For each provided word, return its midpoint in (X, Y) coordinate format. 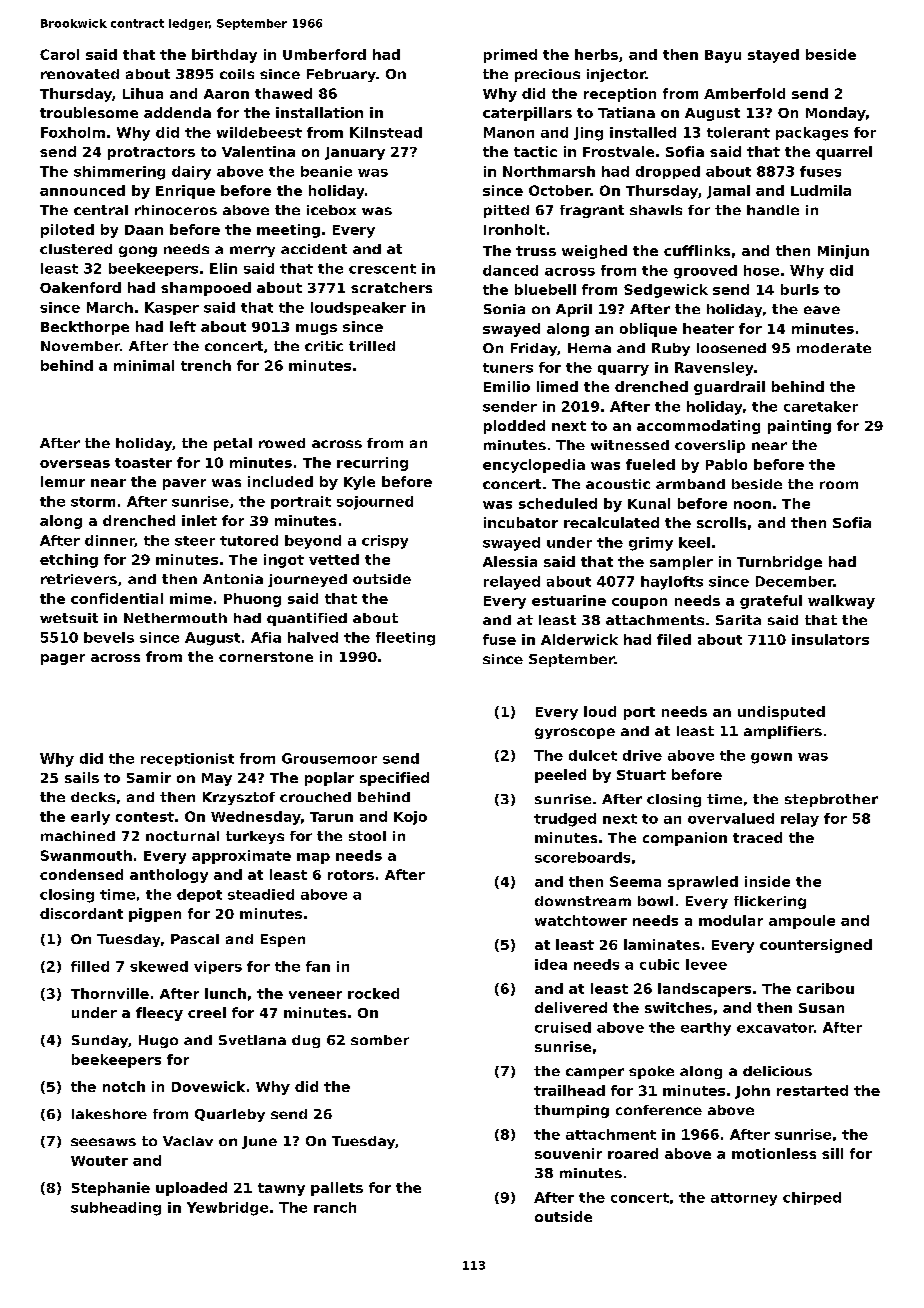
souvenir (568, 1153)
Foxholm (73, 132)
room (839, 485)
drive (642, 755)
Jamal (728, 192)
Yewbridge (227, 1209)
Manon (509, 132)
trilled (372, 346)
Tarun (331, 817)
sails (82, 777)
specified (394, 779)
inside (767, 881)
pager (63, 659)
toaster (143, 463)
